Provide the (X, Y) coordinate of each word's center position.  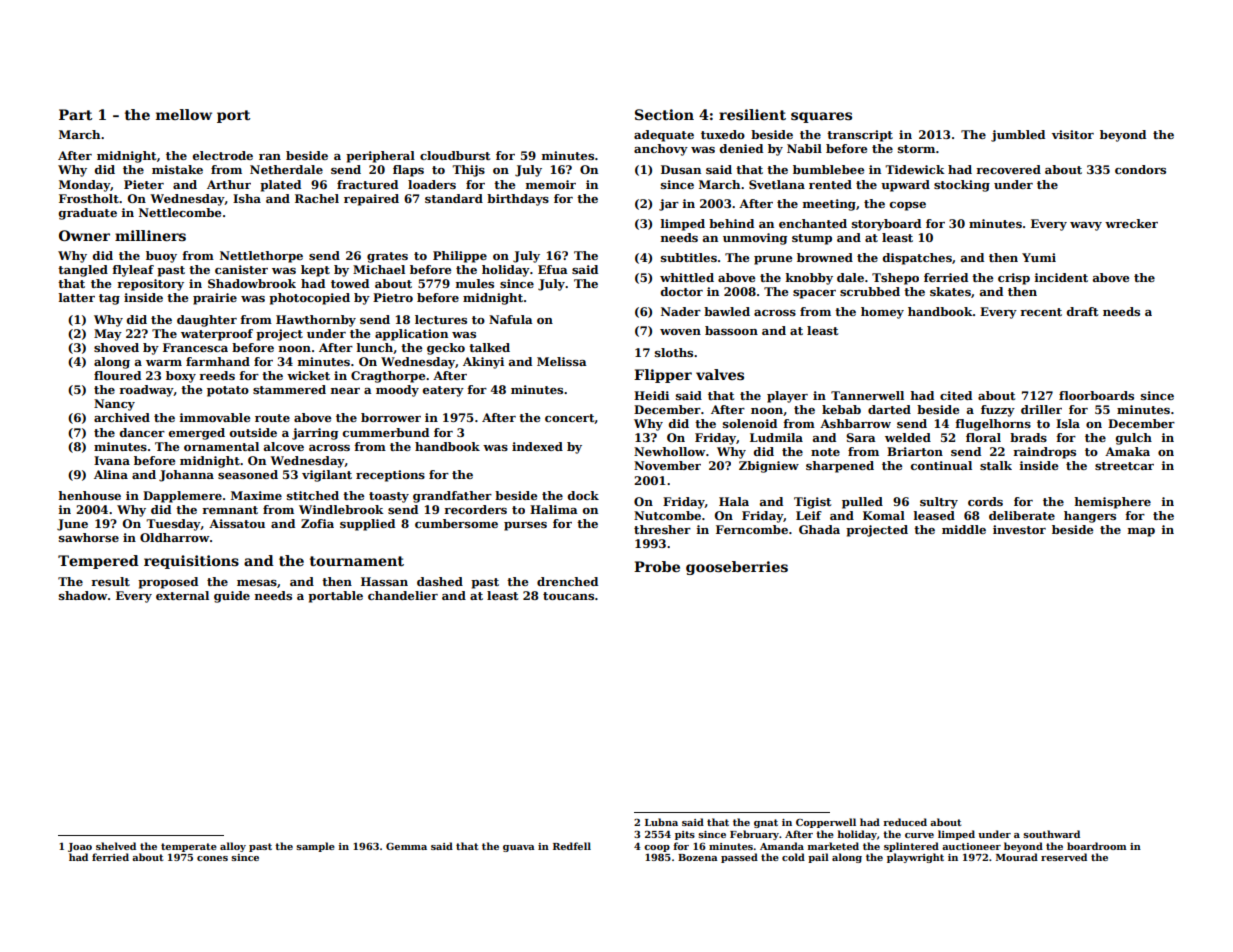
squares (821, 117)
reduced (905, 822)
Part (75, 114)
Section (664, 114)
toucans (568, 596)
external (182, 595)
